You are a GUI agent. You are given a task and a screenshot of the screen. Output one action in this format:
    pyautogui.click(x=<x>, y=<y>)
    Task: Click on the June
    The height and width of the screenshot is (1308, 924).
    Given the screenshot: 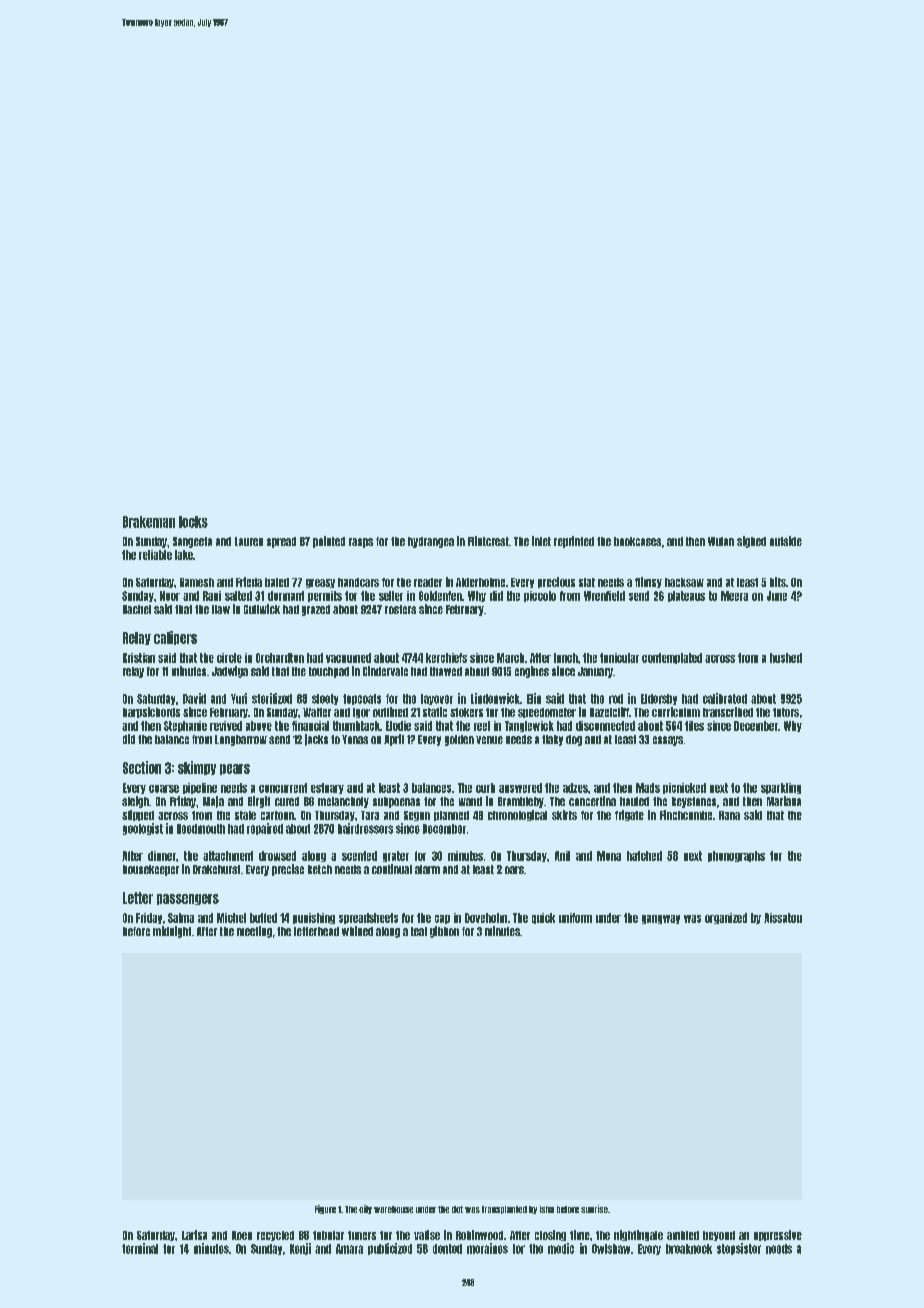 What is the action you would take?
    pyautogui.click(x=777, y=596)
